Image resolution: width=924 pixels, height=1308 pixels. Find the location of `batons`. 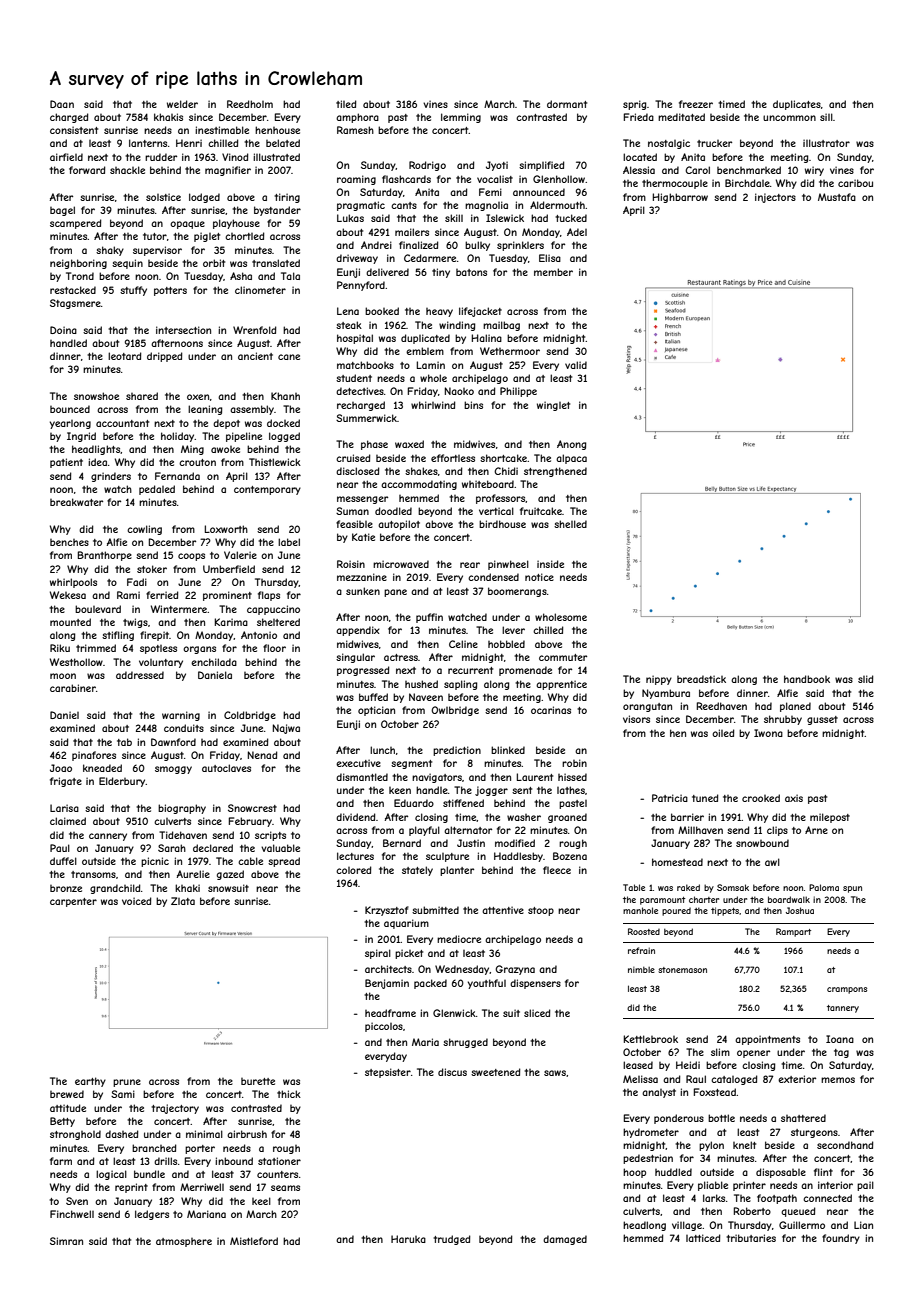

batons is located at coordinates (471, 272).
